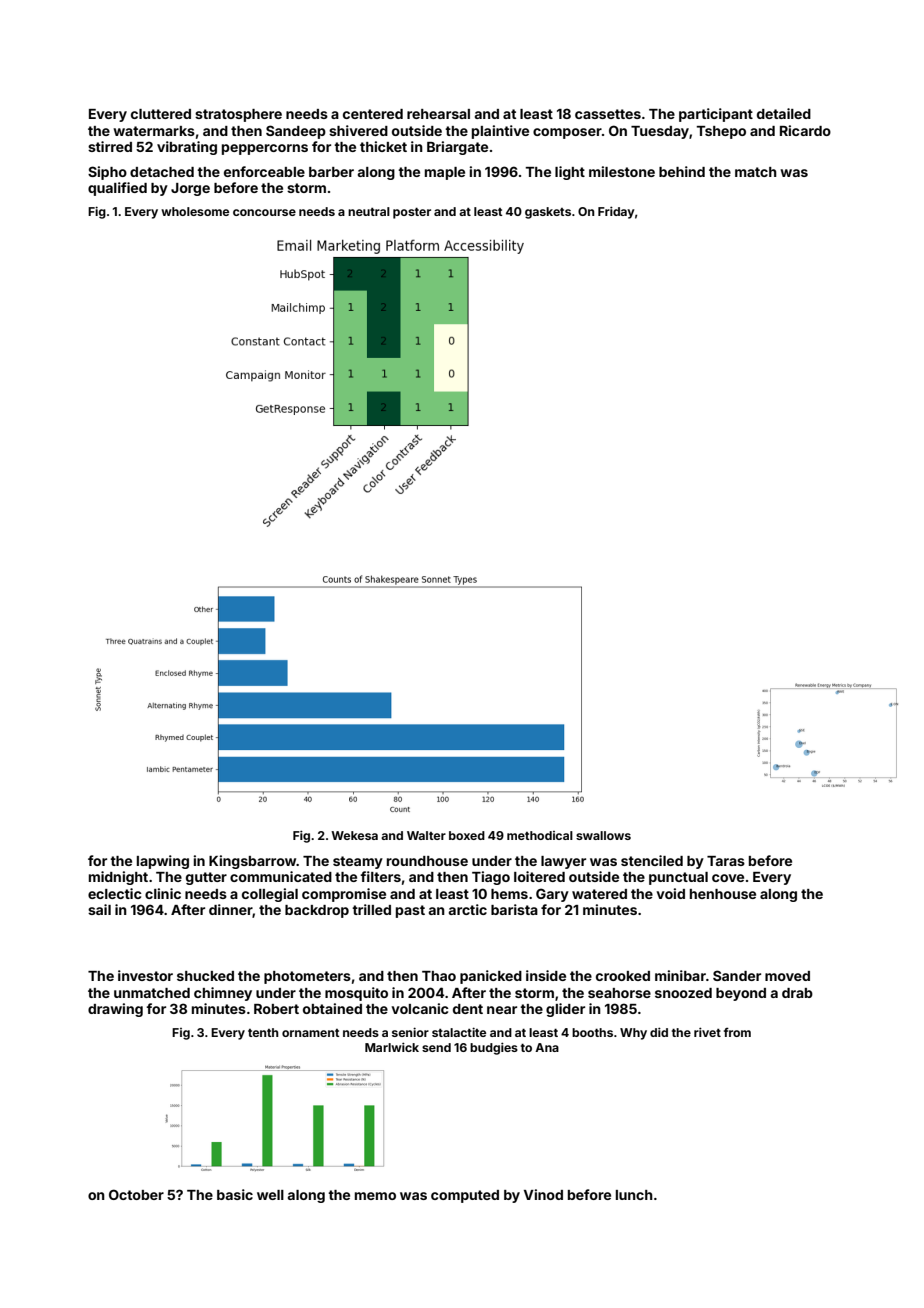  What do you see at coordinates (270, 1195) in the document?
I see `well` at bounding box center [270, 1195].
